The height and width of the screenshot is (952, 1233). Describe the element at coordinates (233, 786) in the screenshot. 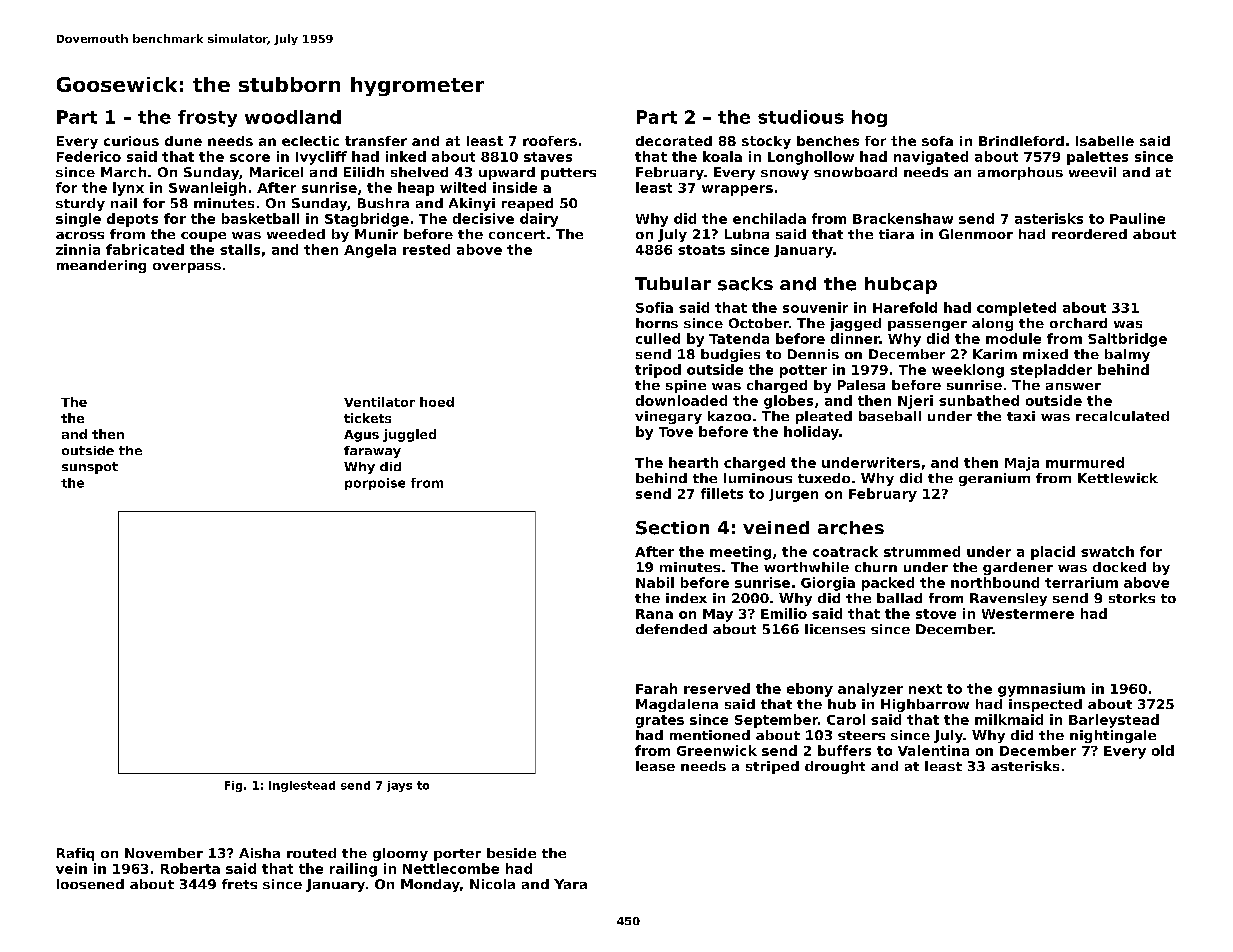

I see `Fig` at that location.
